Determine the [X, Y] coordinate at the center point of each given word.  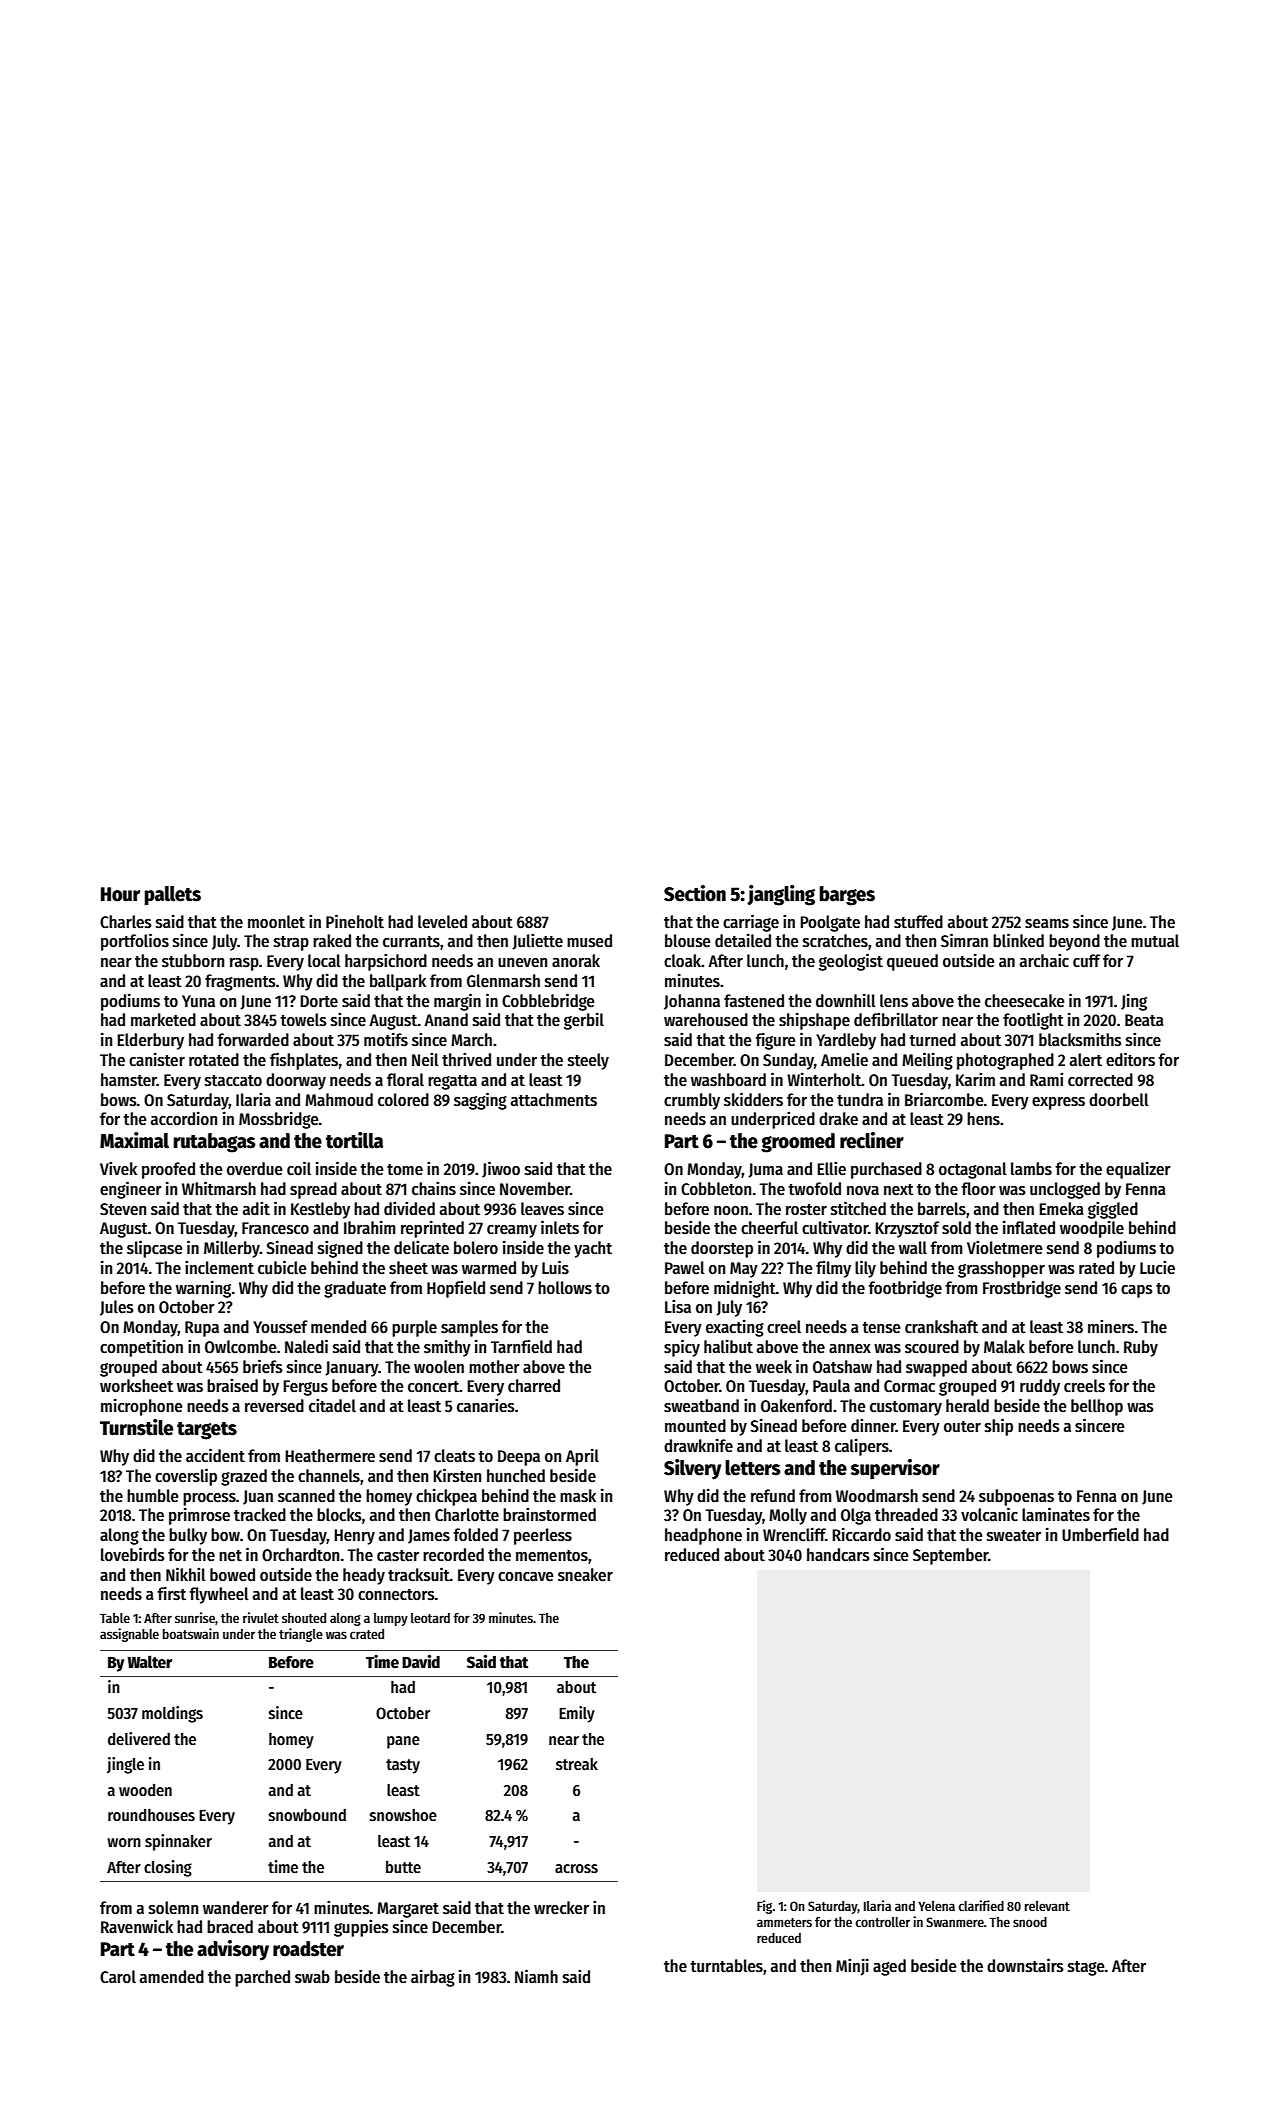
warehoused [706, 1020]
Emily [577, 1714]
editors [1130, 1059]
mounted [695, 1426]
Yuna [198, 1001]
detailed [743, 940]
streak [577, 1764]
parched [262, 1978]
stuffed [918, 922]
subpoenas [1016, 1497]
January [351, 1369]
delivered [139, 1738]
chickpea [446, 1497]
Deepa [519, 1458]
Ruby [1141, 1348]
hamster [129, 1080]
